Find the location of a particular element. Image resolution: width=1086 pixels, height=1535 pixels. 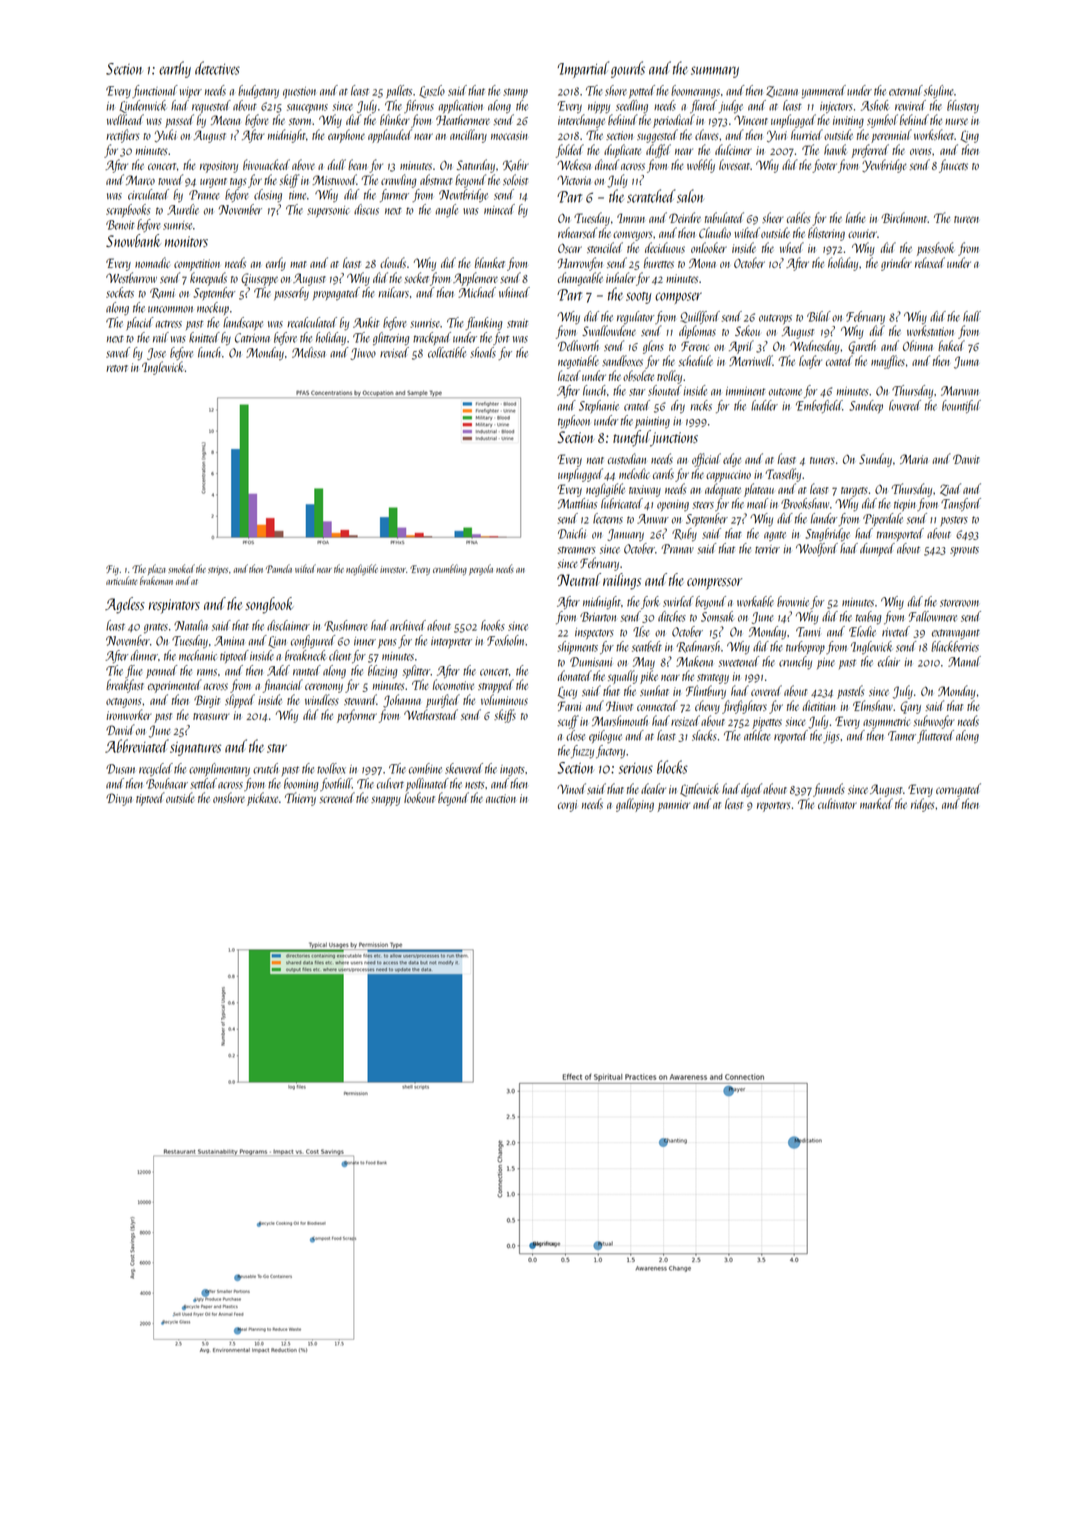

gourds is located at coordinates (628, 69).
